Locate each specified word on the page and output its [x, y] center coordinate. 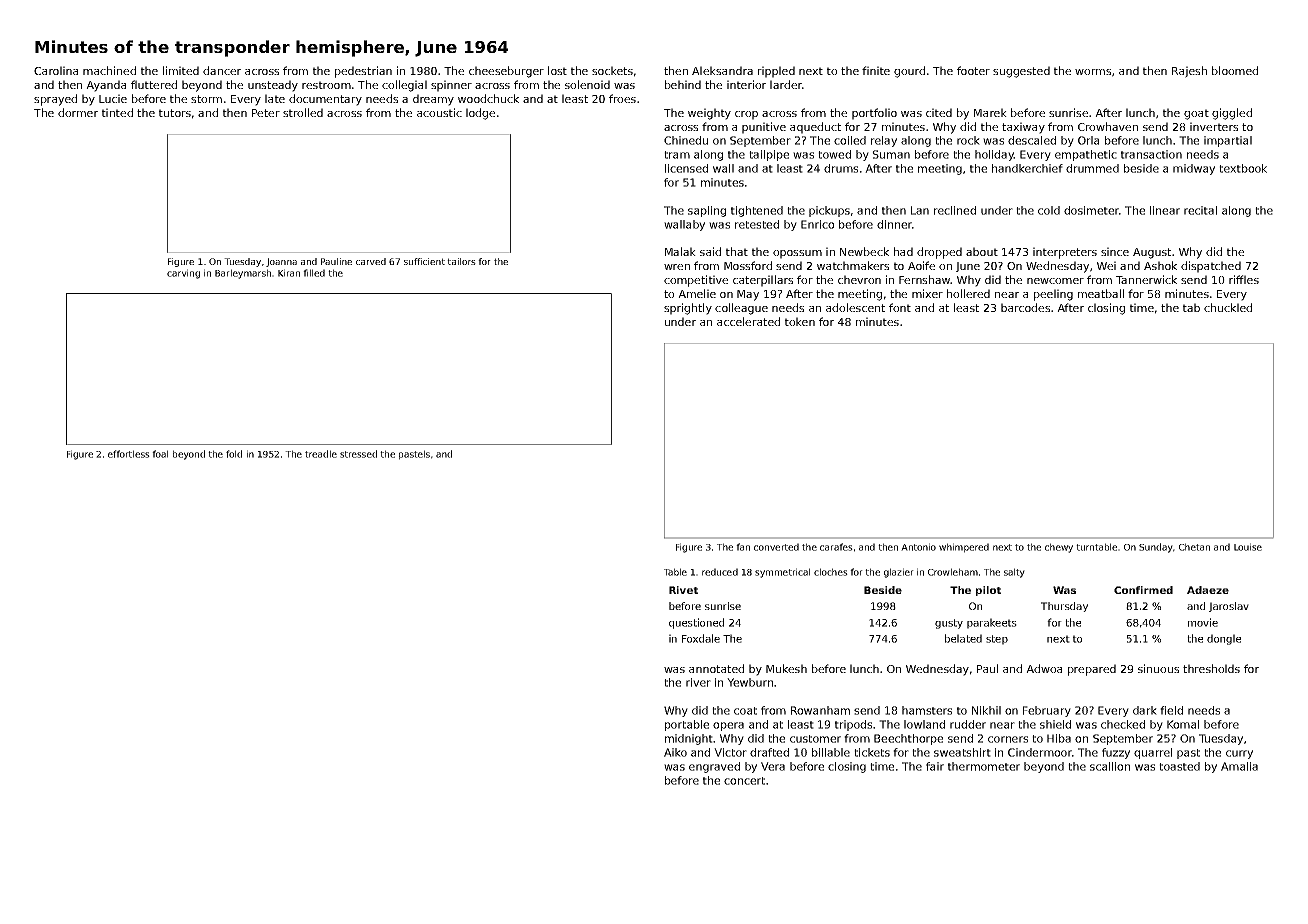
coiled [850, 140]
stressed [358, 454]
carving [183, 274]
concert [744, 781]
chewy [1059, 548]
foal [160, 454]
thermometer [984, 766]
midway [1194, 169]
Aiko [675, 752]
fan [743, 547]
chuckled [1228, 307]
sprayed [55, 100]
